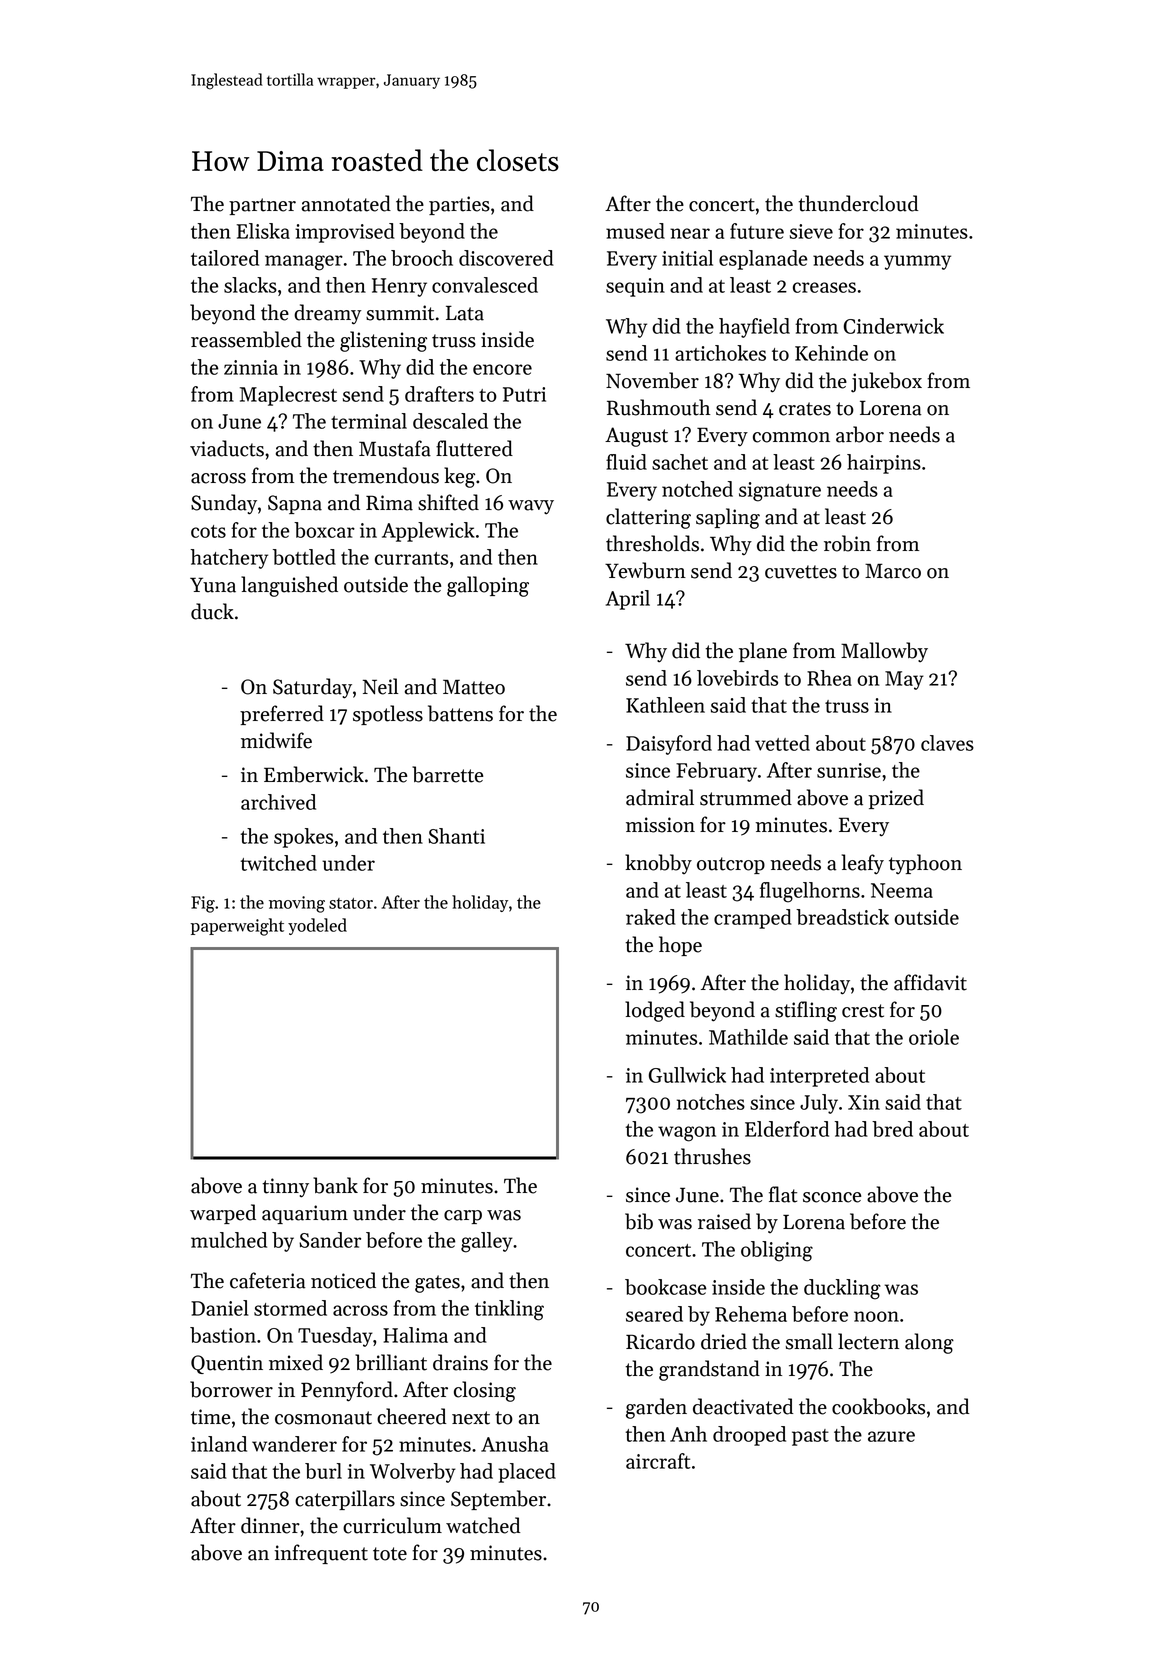  Describe the element at coordinates (314, 774) in the screenshot. I see `Emberwick` at that location.
